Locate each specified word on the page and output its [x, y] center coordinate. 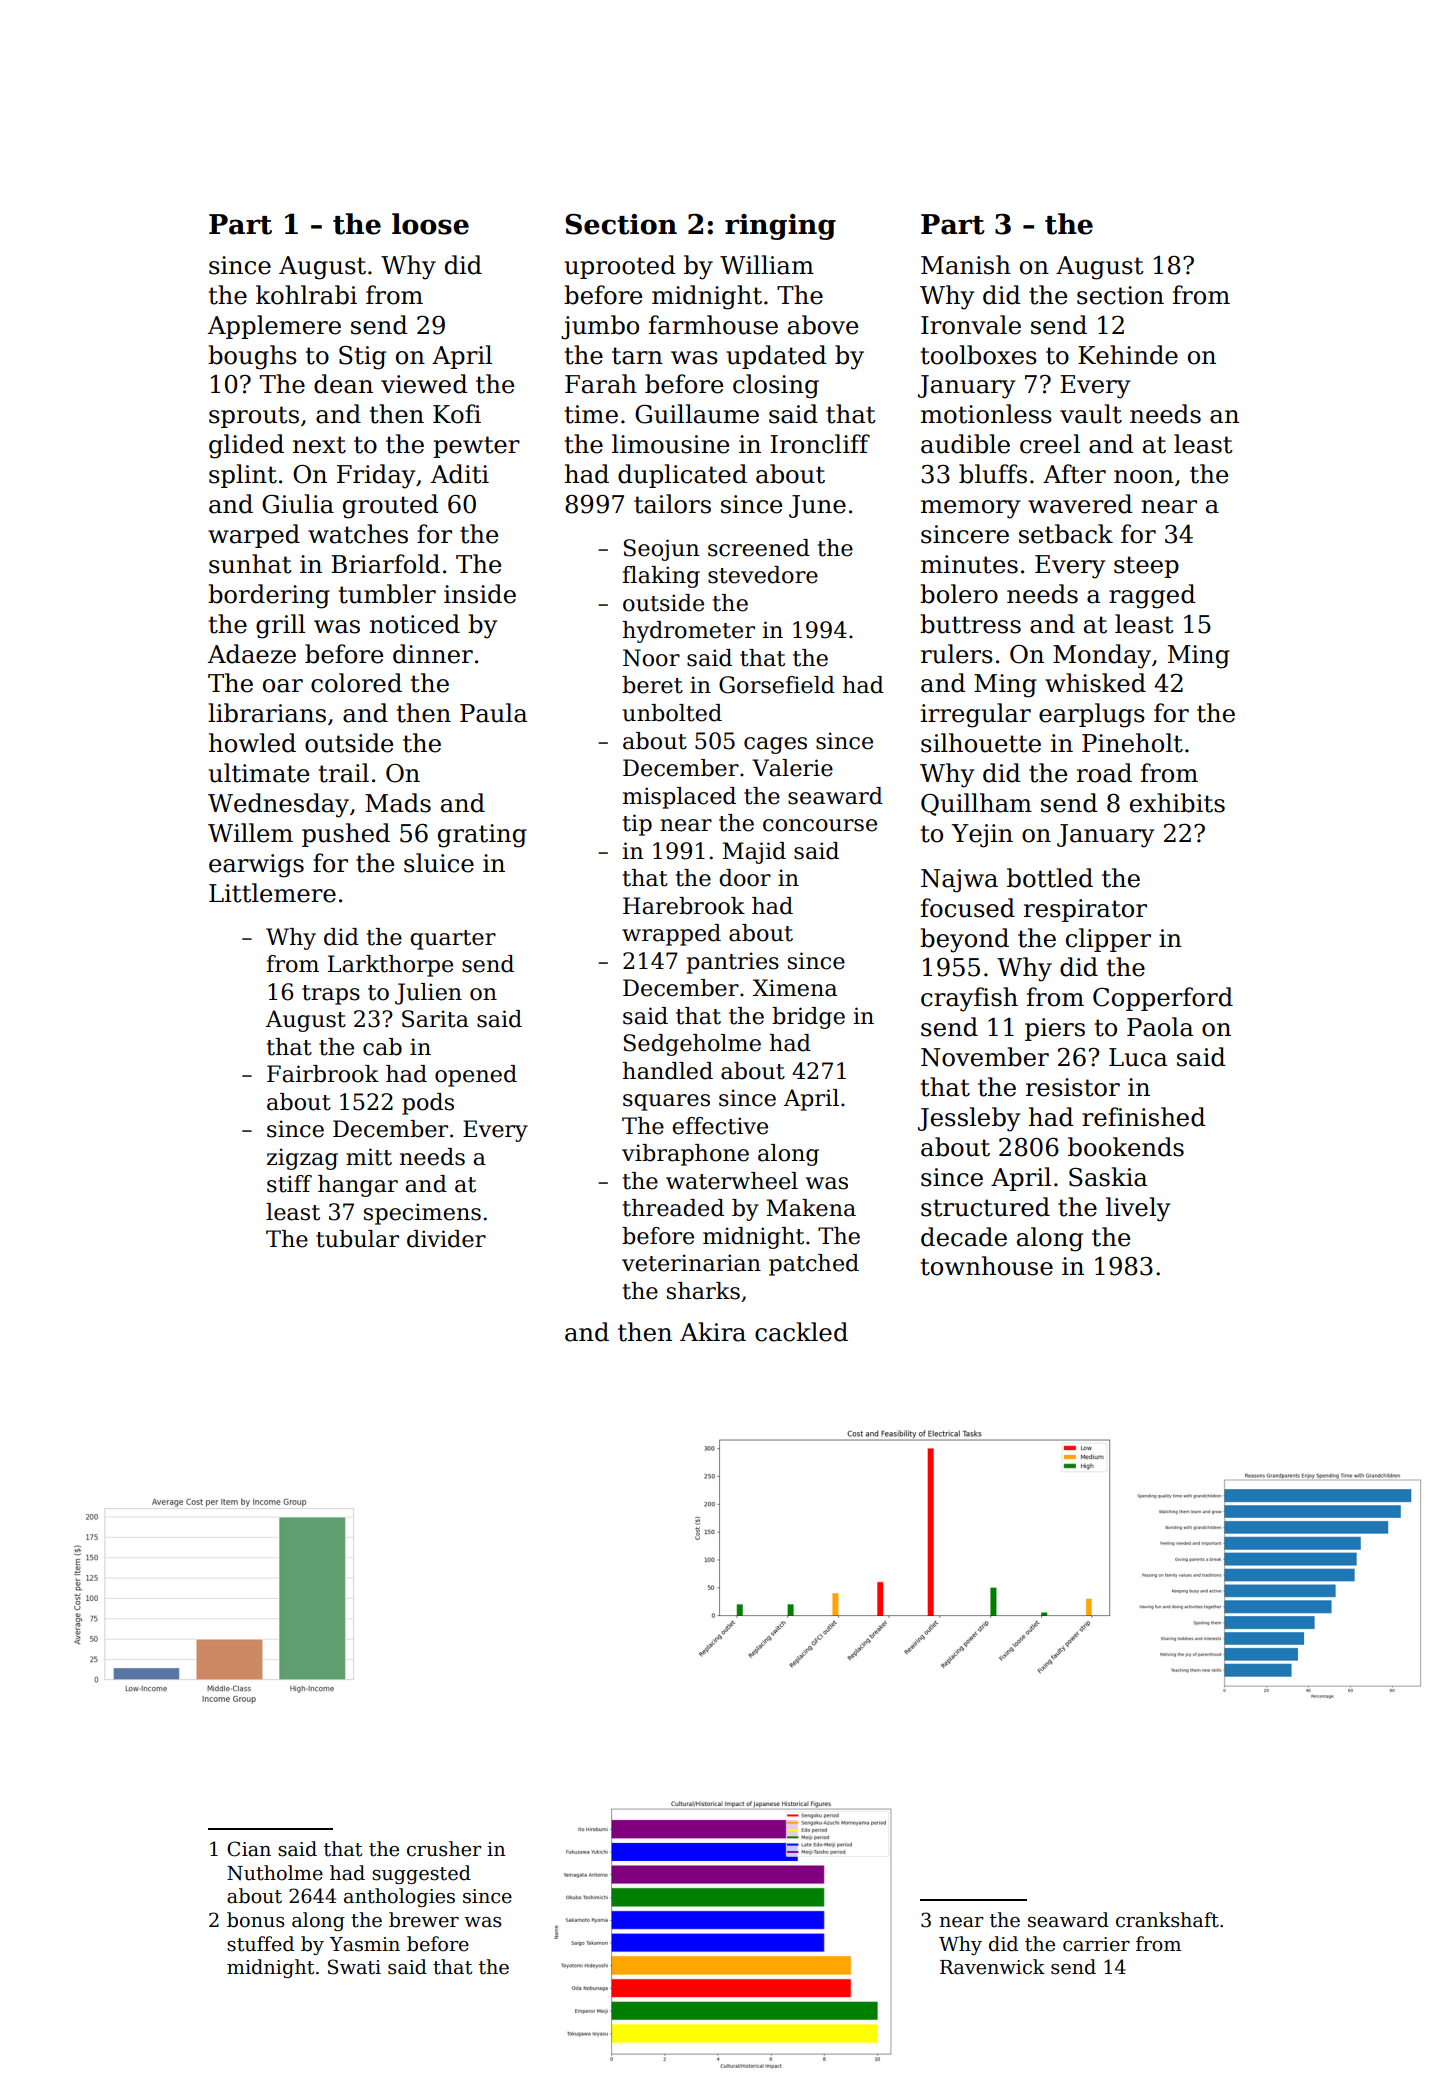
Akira [713, 1332]
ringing [780, 227]
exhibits [1177, 803]
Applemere [274, 327]
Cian [249, 1849]
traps [331, 995]
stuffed [260, 1944]
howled [252, 743]
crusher [444, 1849]
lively [1138, 1209]
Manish [966, 265]
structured [985, 1207]
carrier [1096, 1944]
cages [775, 745]
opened [476, 1076]
